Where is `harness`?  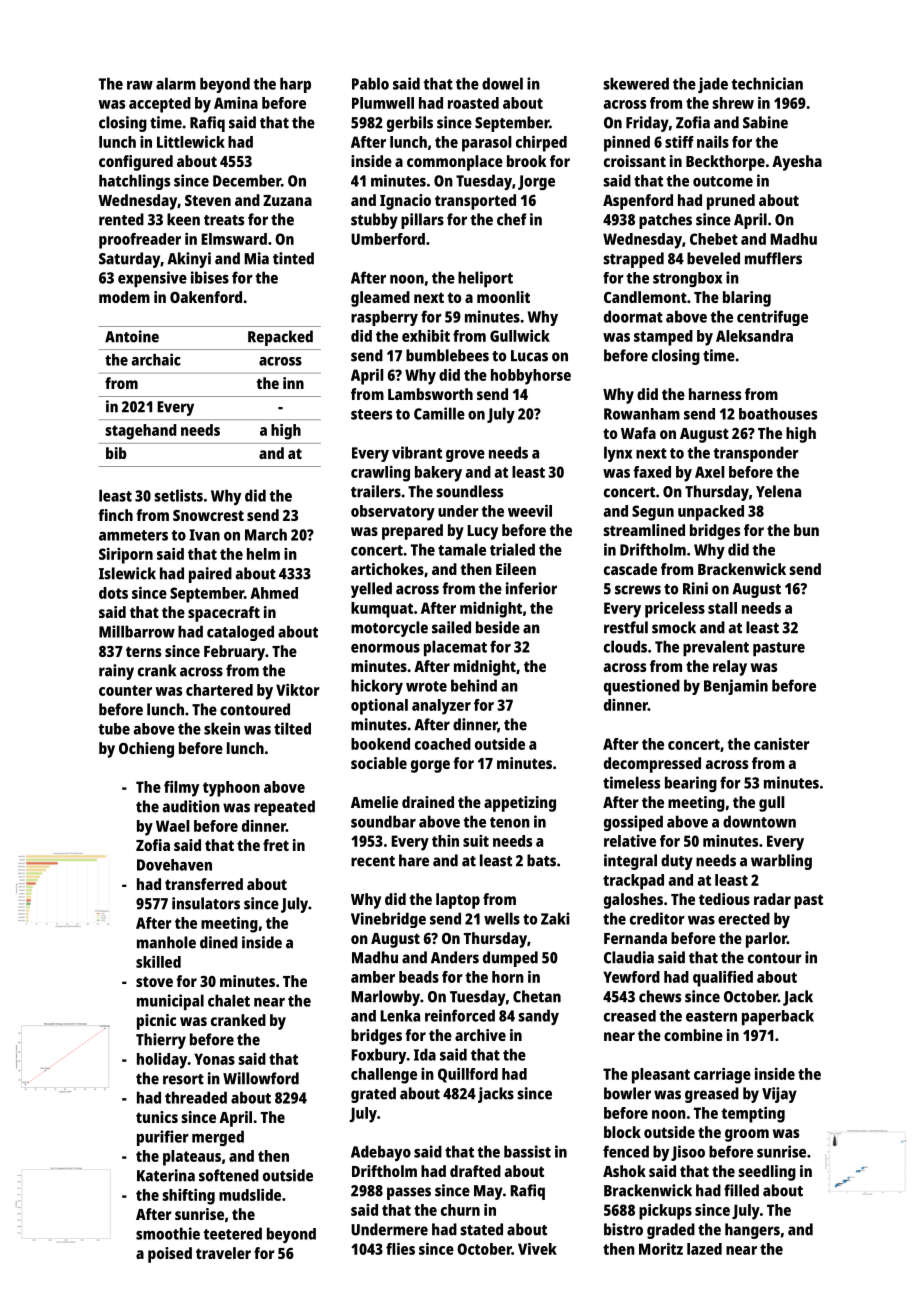
harness is located at coordinates (715, 394).
